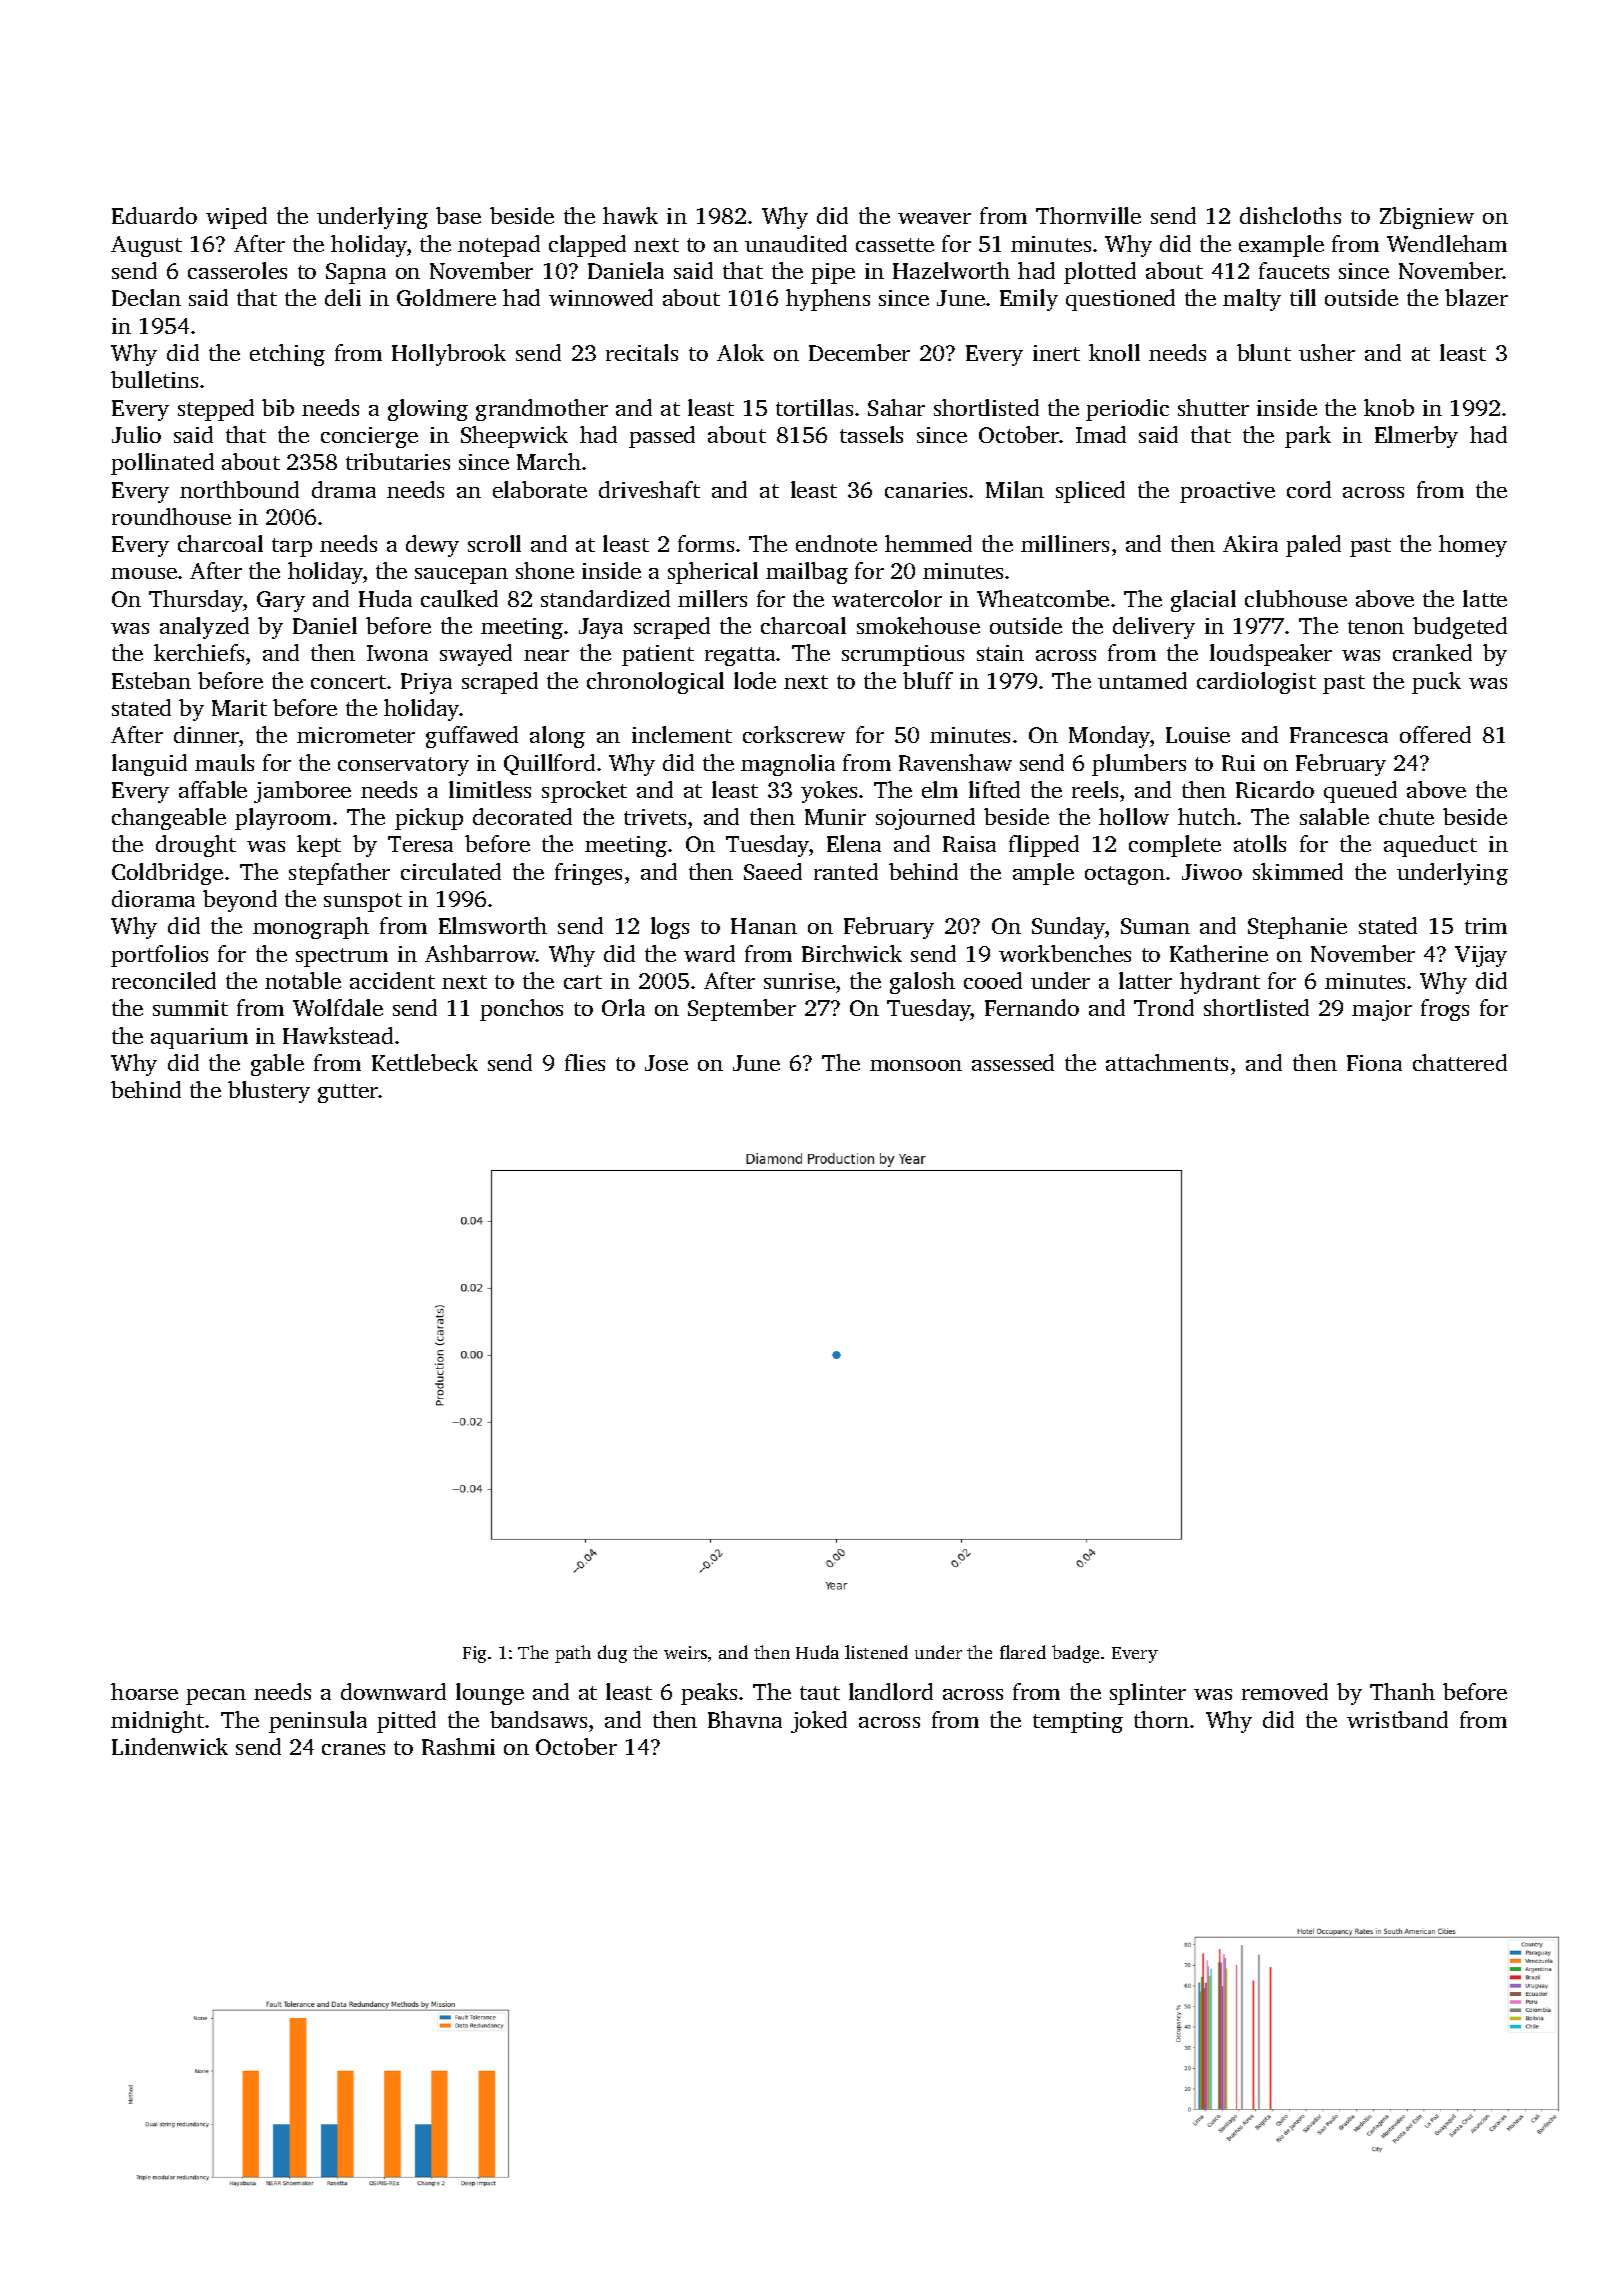 The image size is (1620, 2292). Describe the element at coordinates (796, 243) in the image. I see `unaudited` at that location.
